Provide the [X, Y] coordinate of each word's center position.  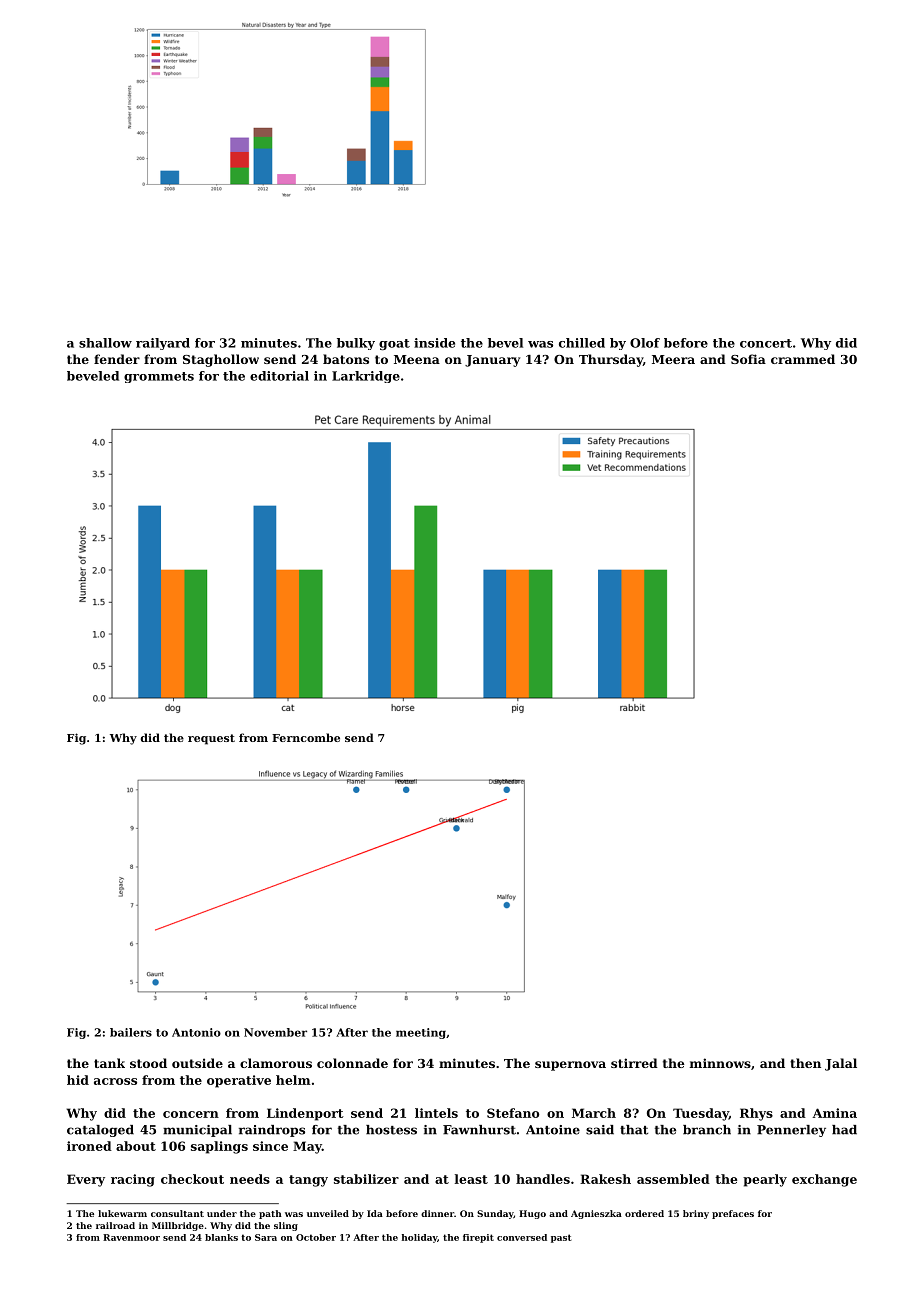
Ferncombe [306, 737]
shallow [105, 343]
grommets [159, 377]
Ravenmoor [131, 1237]
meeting [421, 1033]
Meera [673, 359]
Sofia [748, 359]
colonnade [352, 1063]
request [211, 739]
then [805, 1063]
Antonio [196, 1032]
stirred [634, 1063]
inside [434, 343]
